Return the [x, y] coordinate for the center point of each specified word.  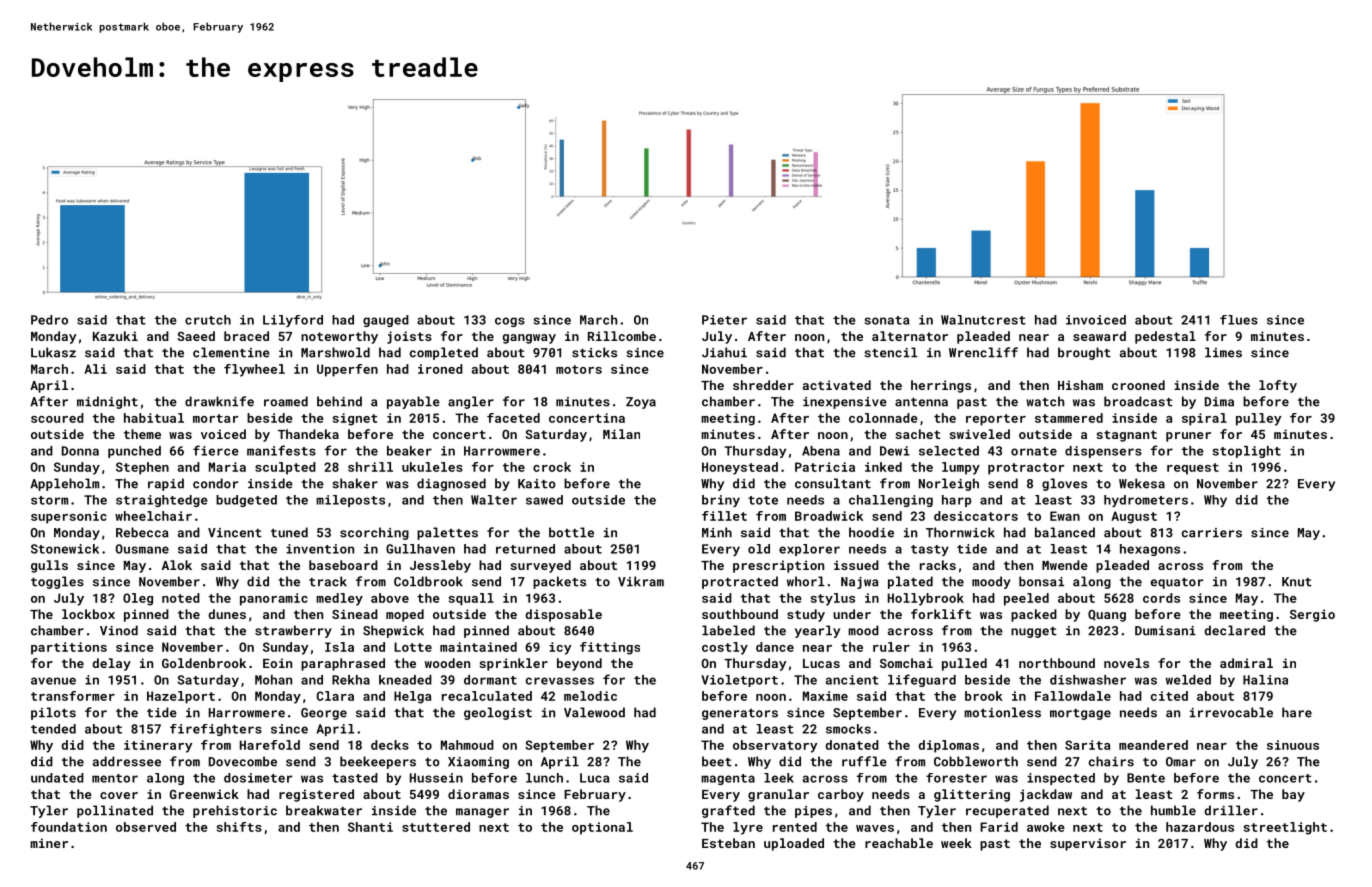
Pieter [724, 320]
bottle [571, 532]
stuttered [436, 827]
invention [320, 549]
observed [146, 827]
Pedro [49, 320]
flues [1239, 320]
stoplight [1246, 452]
